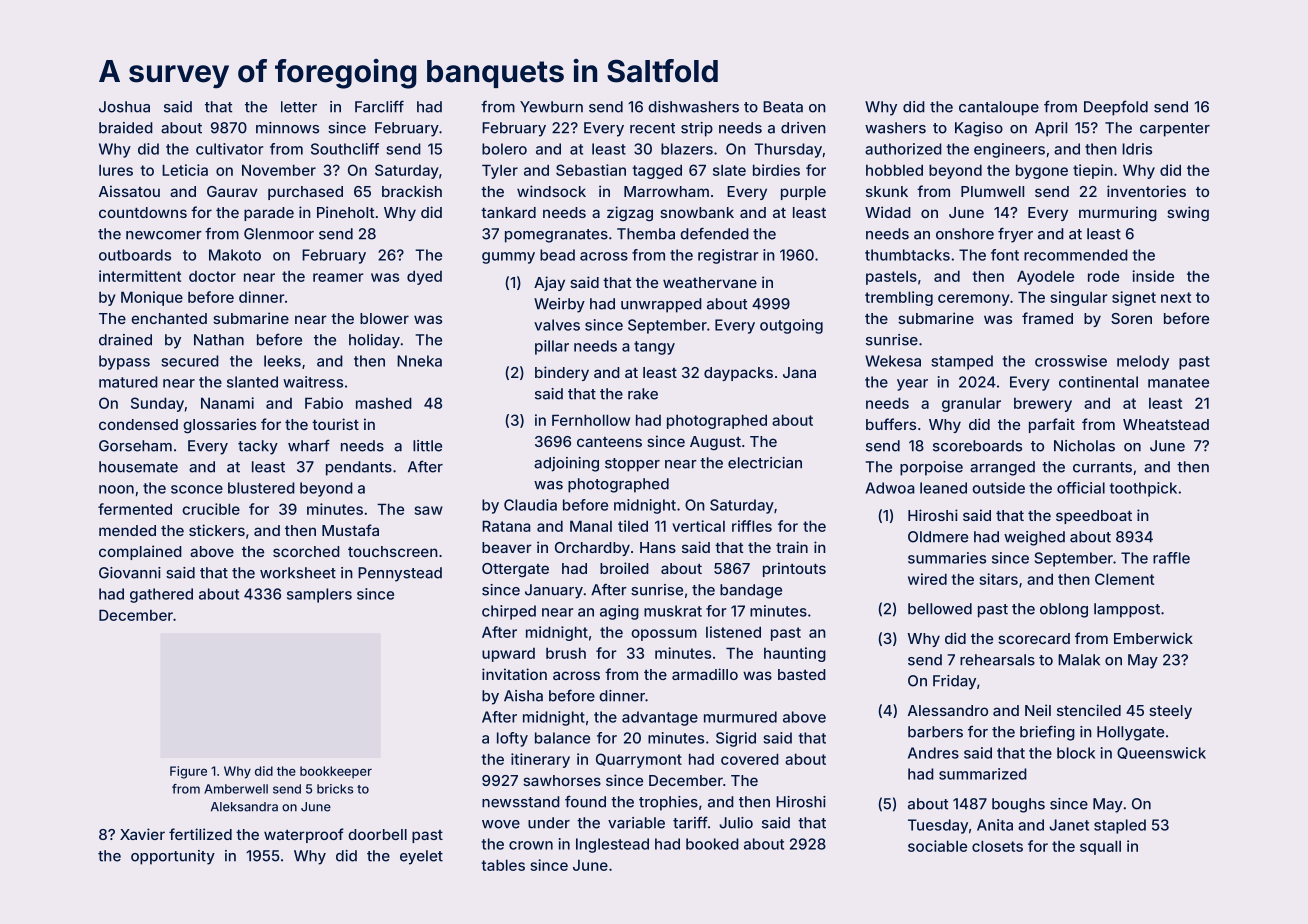 Image resolution: width=1308 pixels, height=924 pixels. Describe the element at coordinates (142, 834) in the document. I see `Xavier` at that location.
